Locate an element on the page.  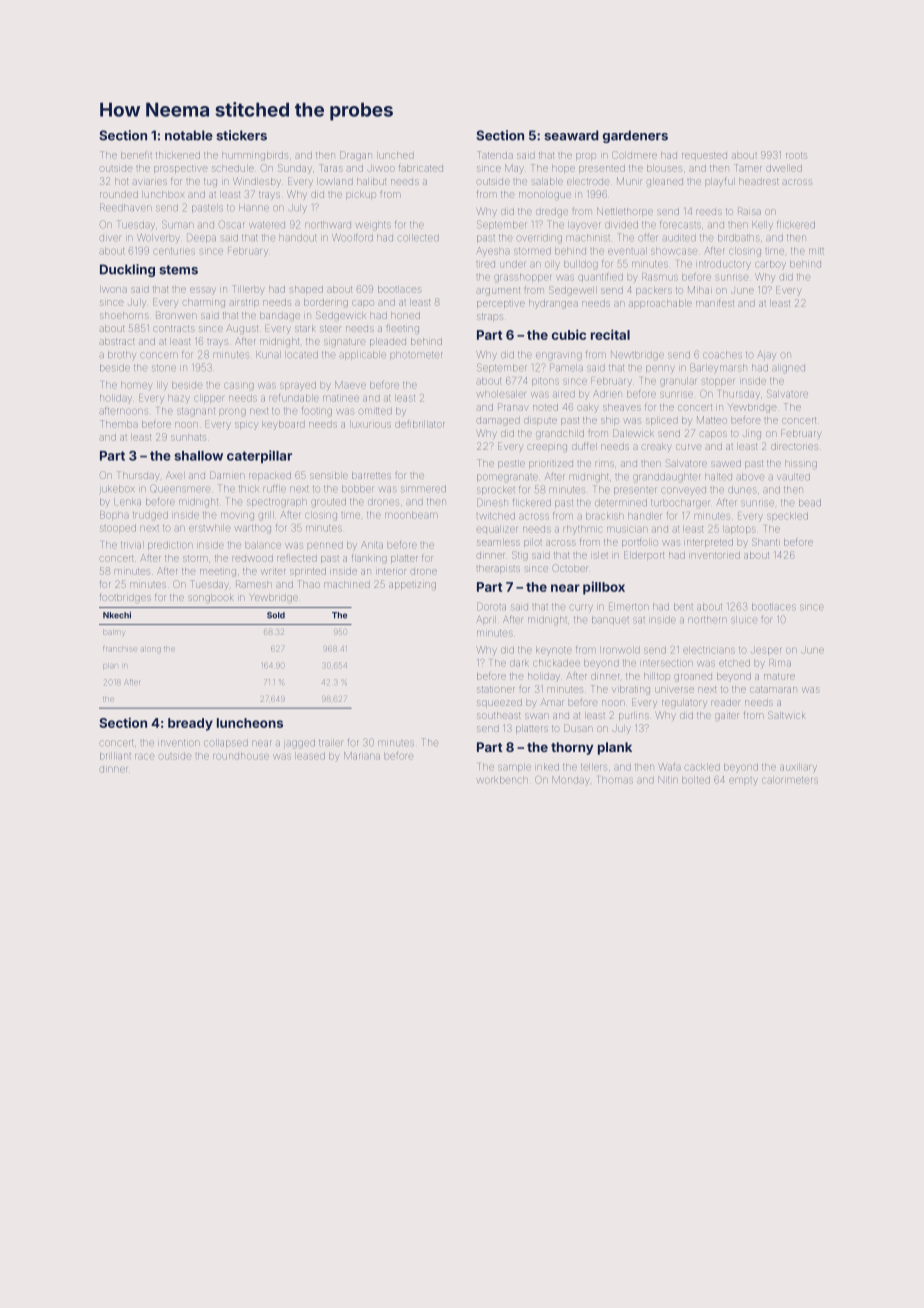
Monday is located at coordinates (571, 780).
